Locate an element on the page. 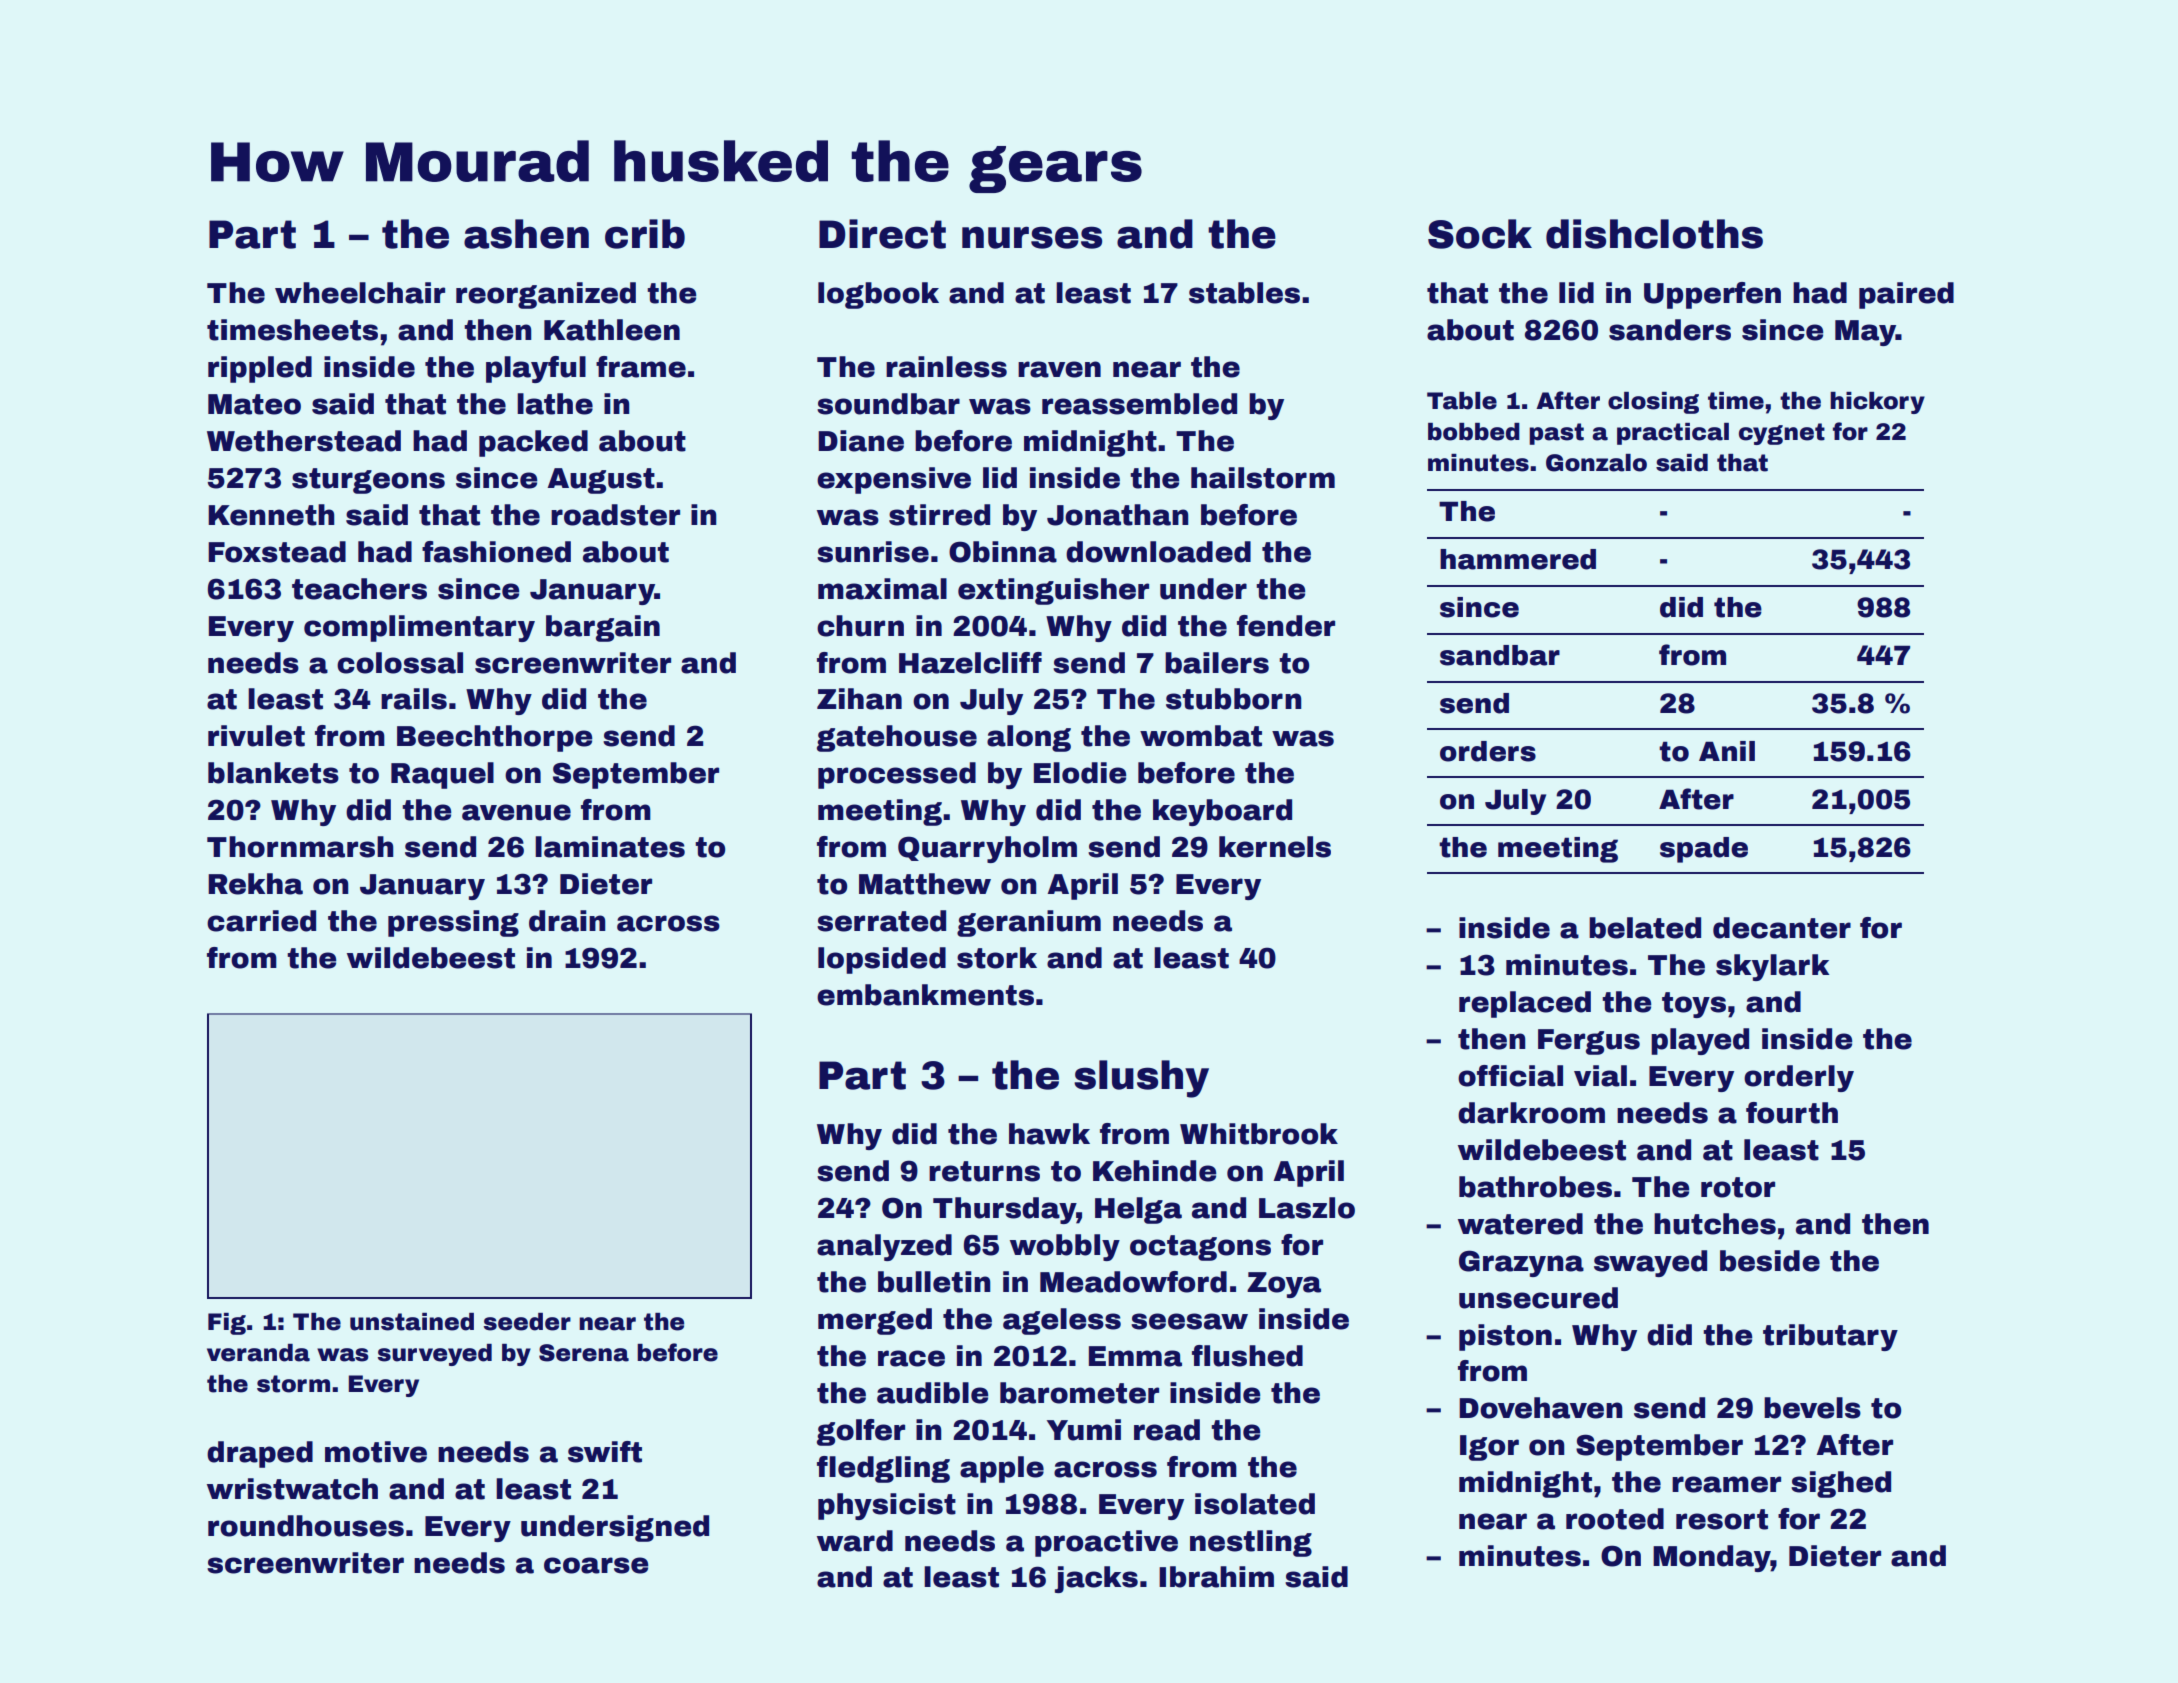 The width and height of the page is (2178, 1683). tributary is located at coordinates (1830, 1337).
